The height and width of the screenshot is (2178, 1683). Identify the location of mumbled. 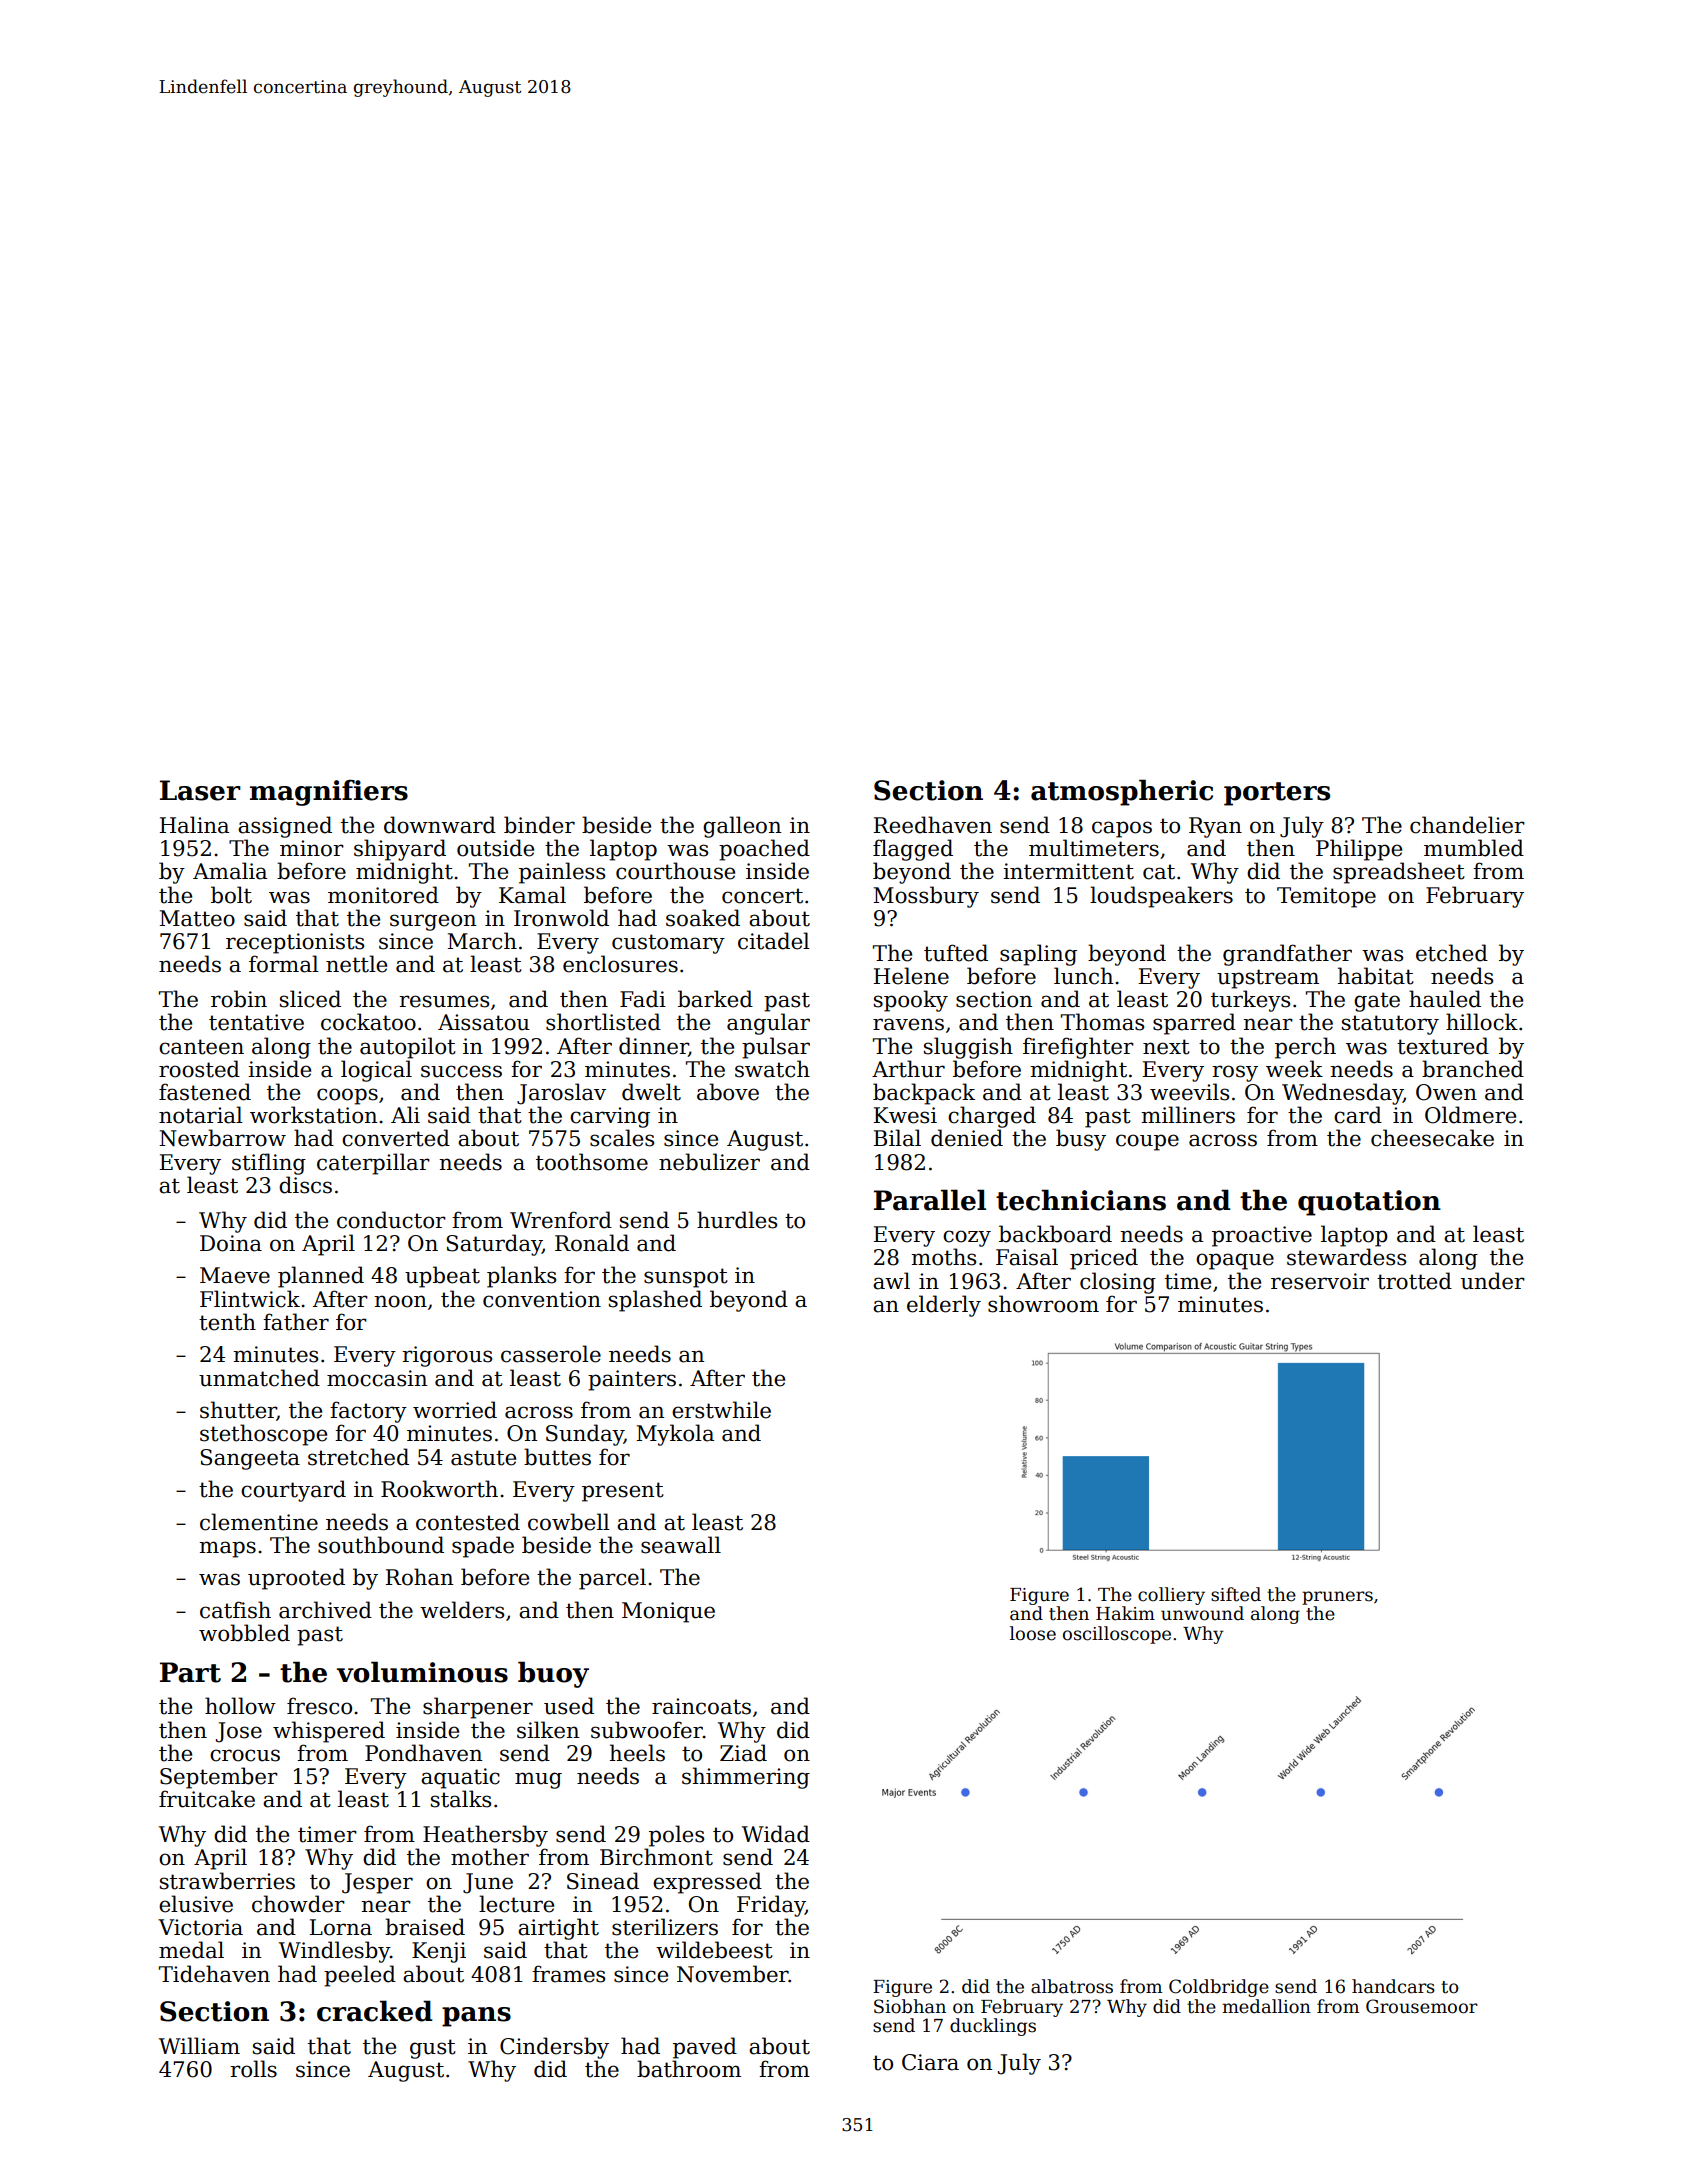
(1474, 848).
